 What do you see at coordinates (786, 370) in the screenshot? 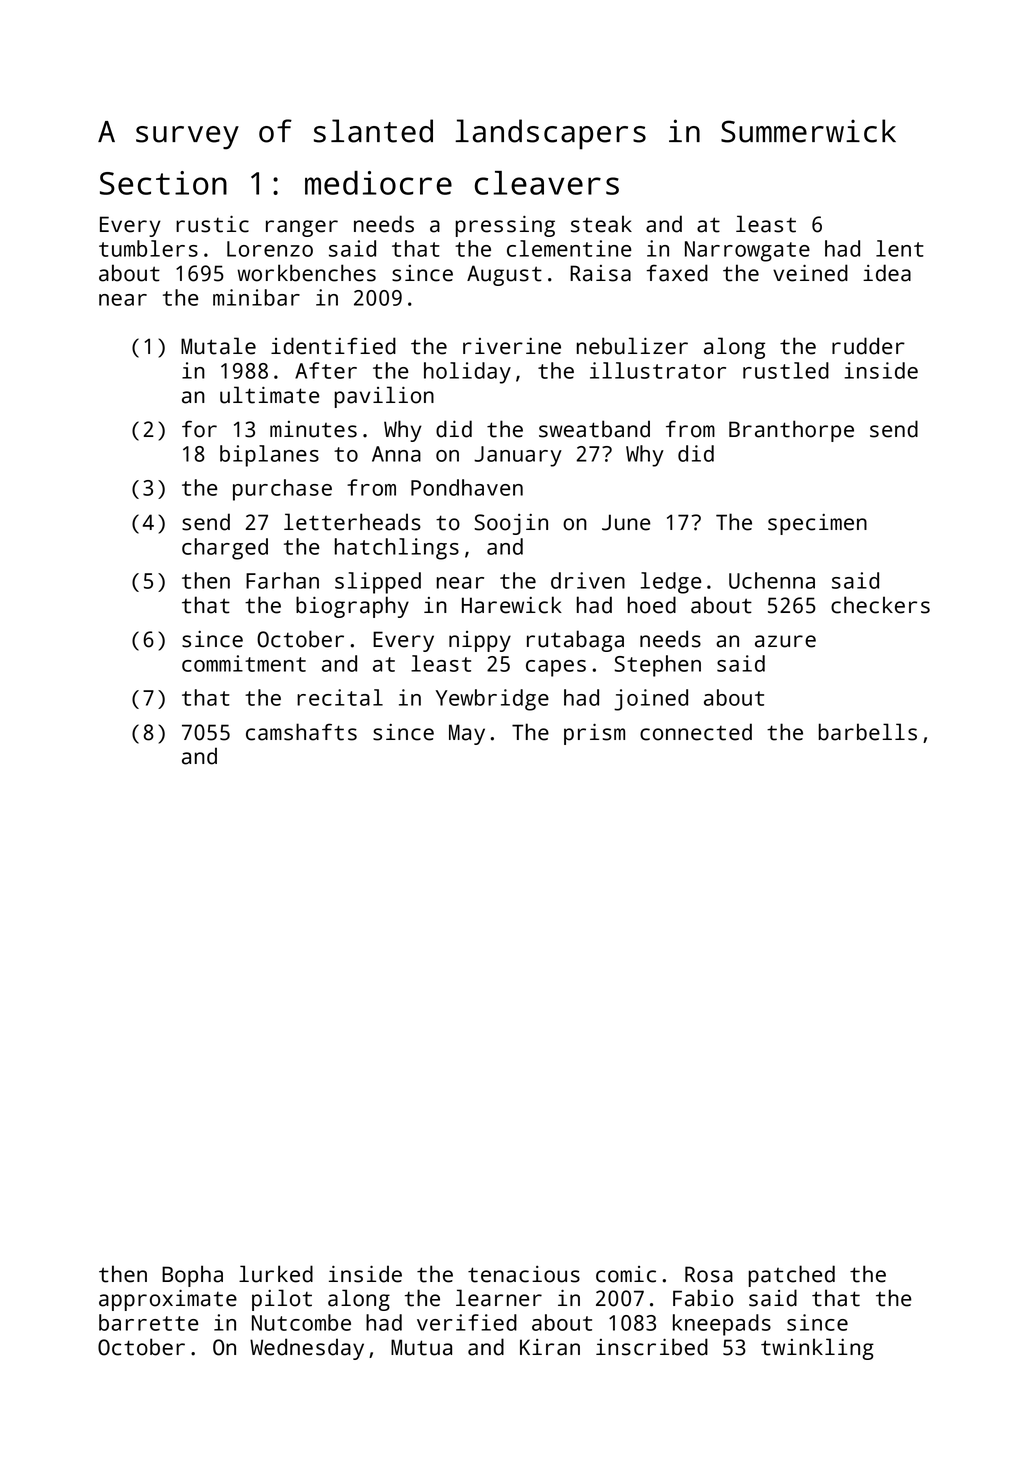
I see `rustled` at bounding box center [786, 370].
